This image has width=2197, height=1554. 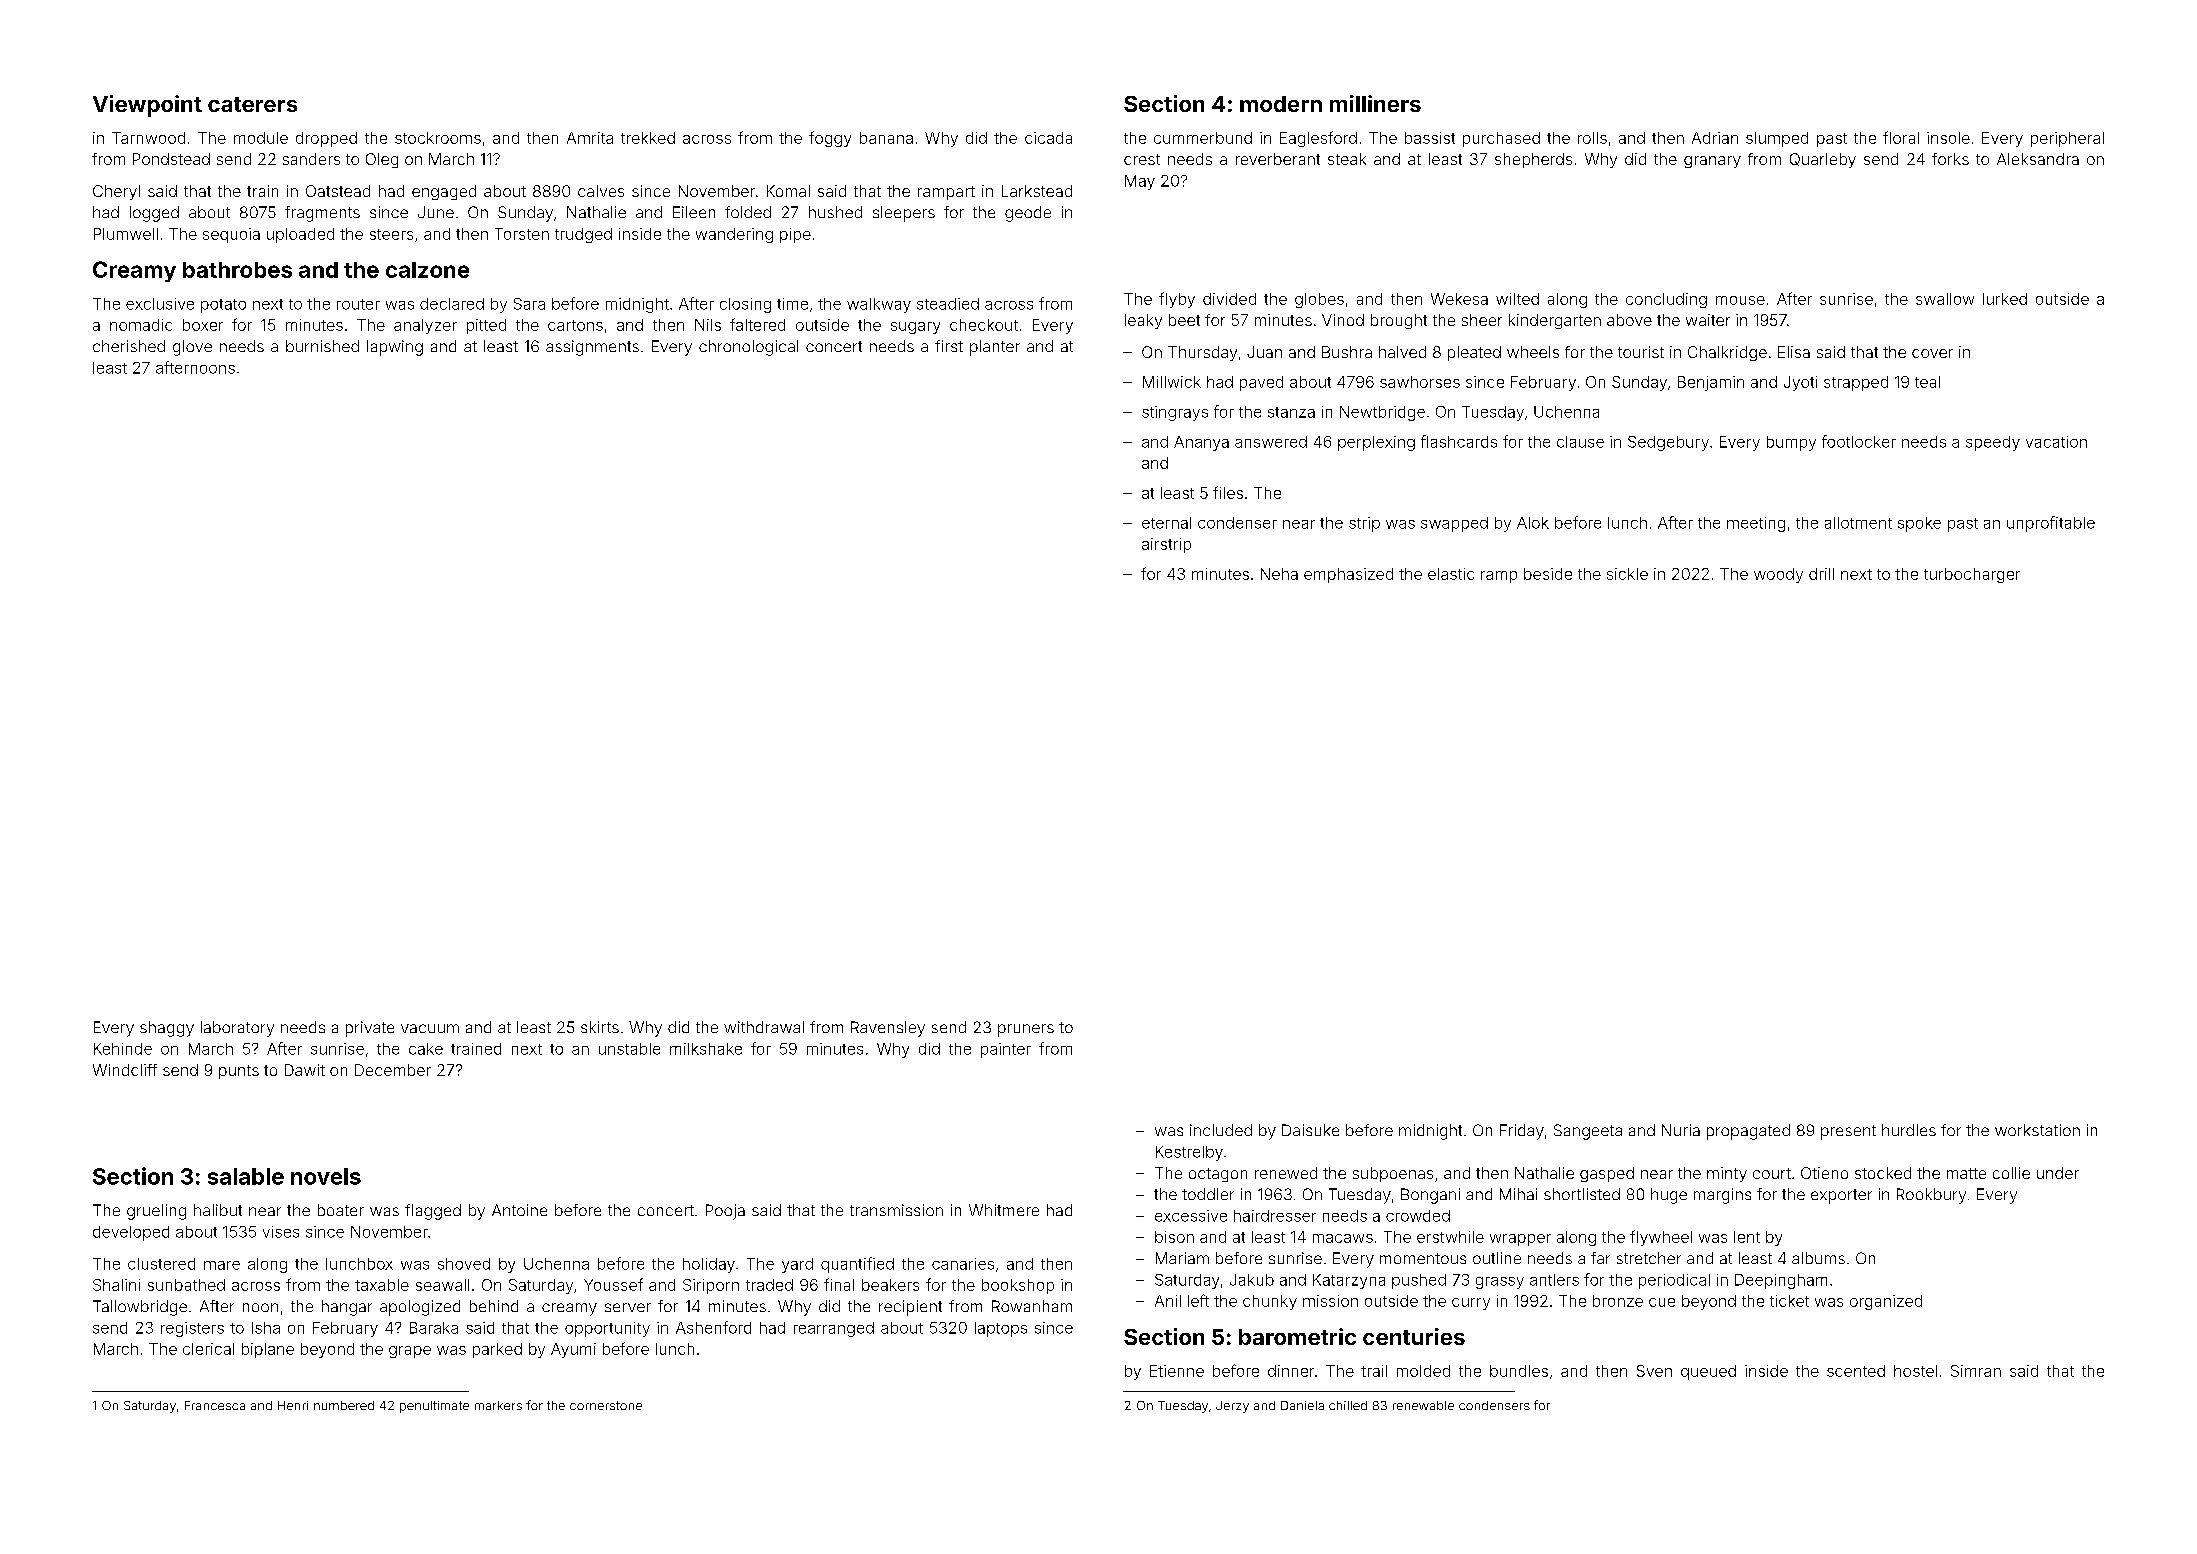 I want to click on turbocharger, so click(x=1972, y=575).
